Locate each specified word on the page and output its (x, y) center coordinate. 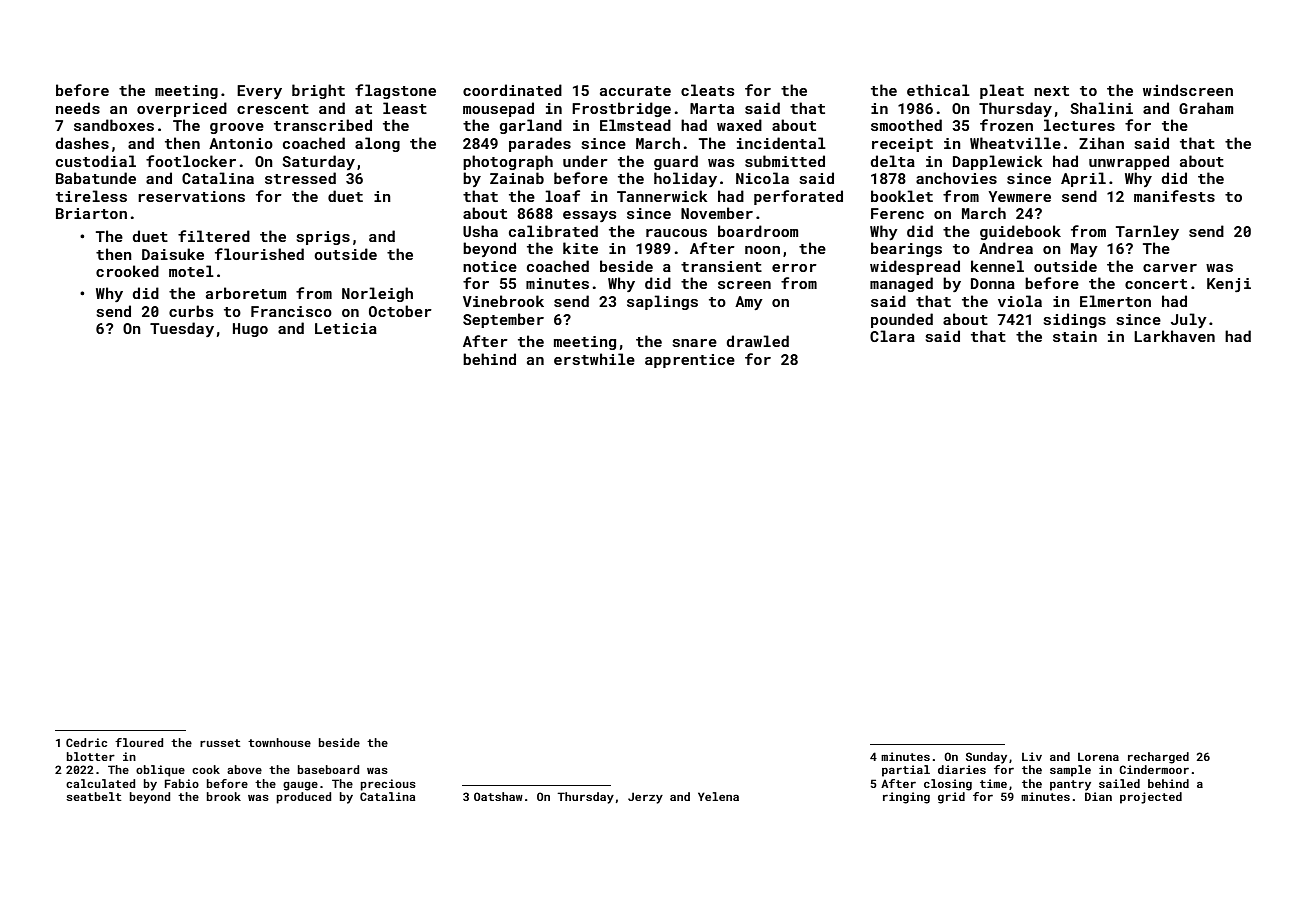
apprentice (690, 361)
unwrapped (1129, 162)
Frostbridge (621, 109)
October (400, 311)
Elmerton (1115, 301)
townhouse (279, 742)
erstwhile (594, 359)
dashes (82, 143)
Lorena (1098, 757)
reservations (191, 196)
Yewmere (1020, 196)
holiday (685, 179)
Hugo (250, 330)
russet (220, 743)
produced (304, 798)
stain (1075, 336)
